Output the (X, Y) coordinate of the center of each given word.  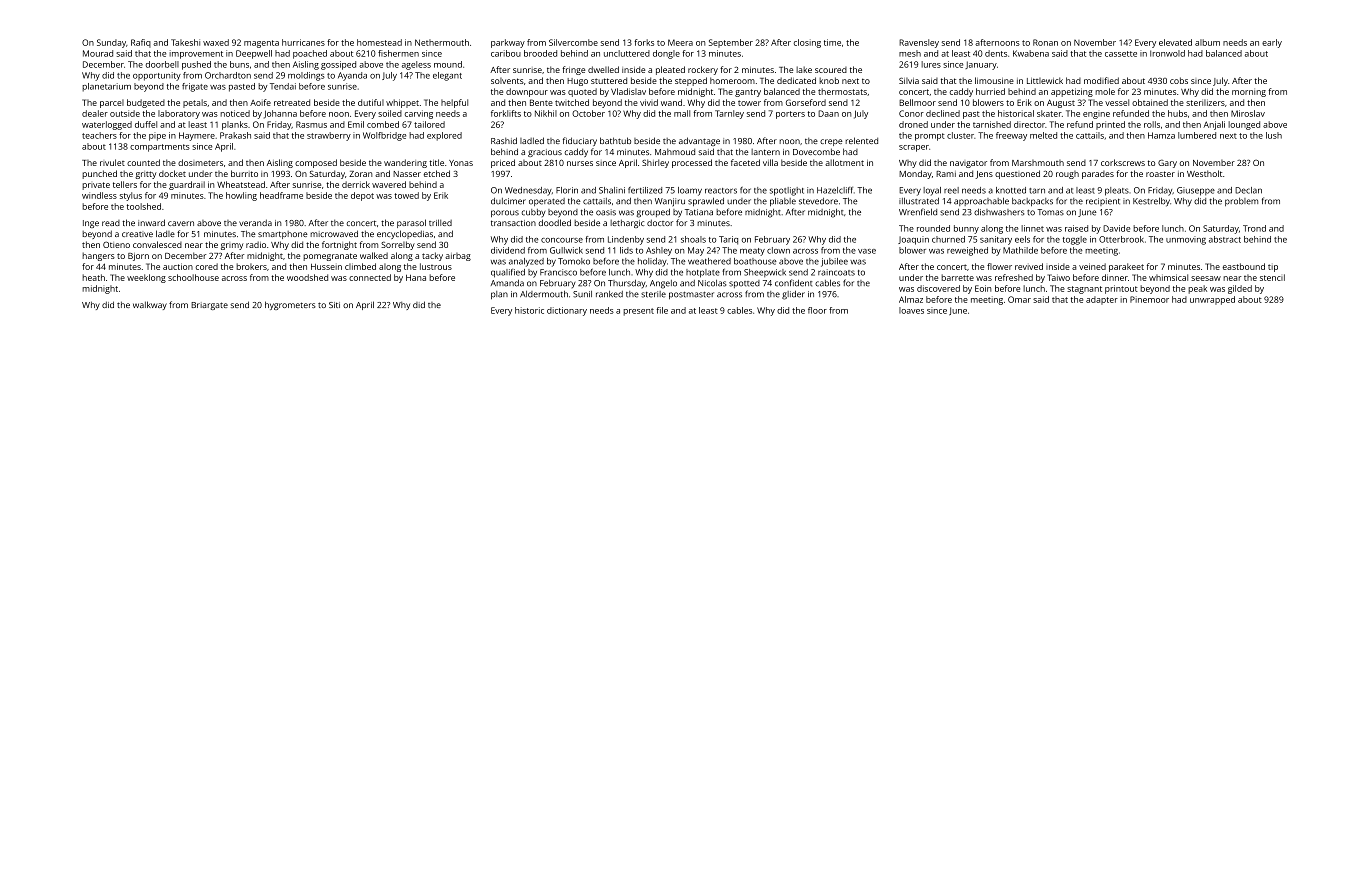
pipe (157, 136)
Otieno (116, 244)
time (832, 42)
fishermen (398, 53)
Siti (334, 305)
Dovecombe (816, 151)
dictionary (567, 311)
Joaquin (913, 240)
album (1207, 42)
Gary (1167, 164)
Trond (1254, 228)
